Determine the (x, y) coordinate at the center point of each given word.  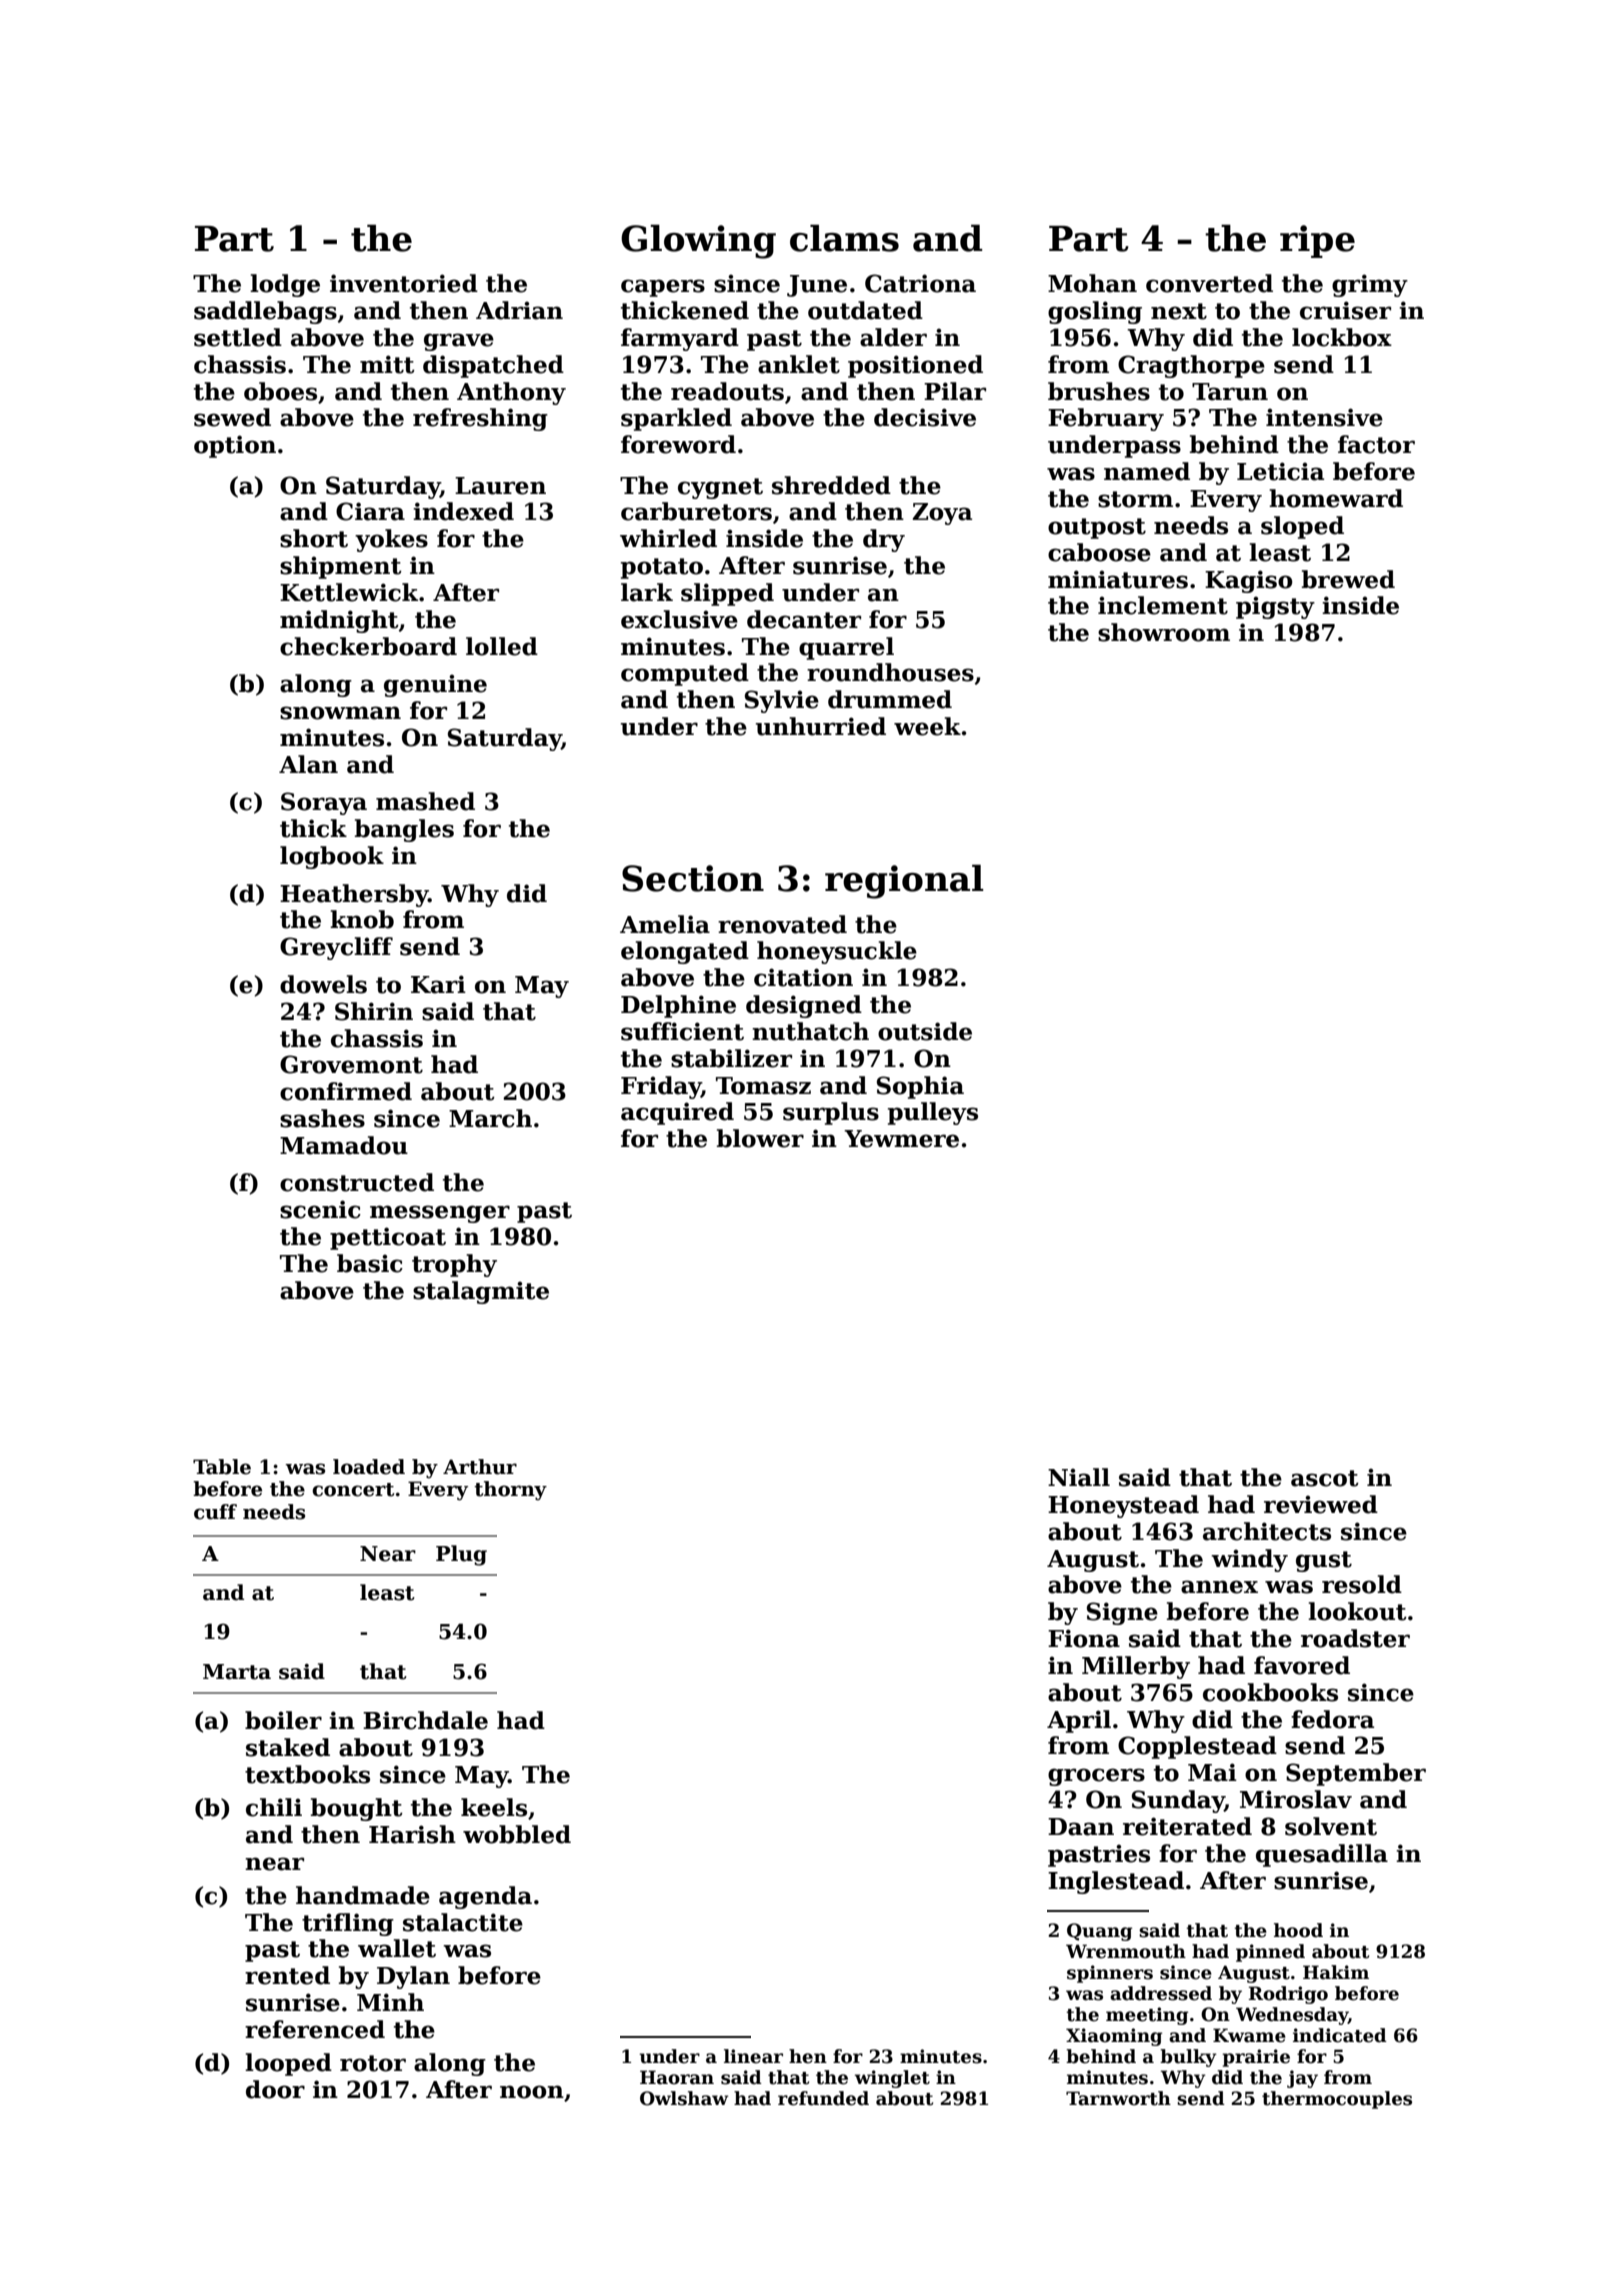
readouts (727, 391)
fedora (1332, 1719)
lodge (285, 285)
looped (288, 2064)
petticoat (388, 1238)
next (1179, 311)
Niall (1079, 1477)
